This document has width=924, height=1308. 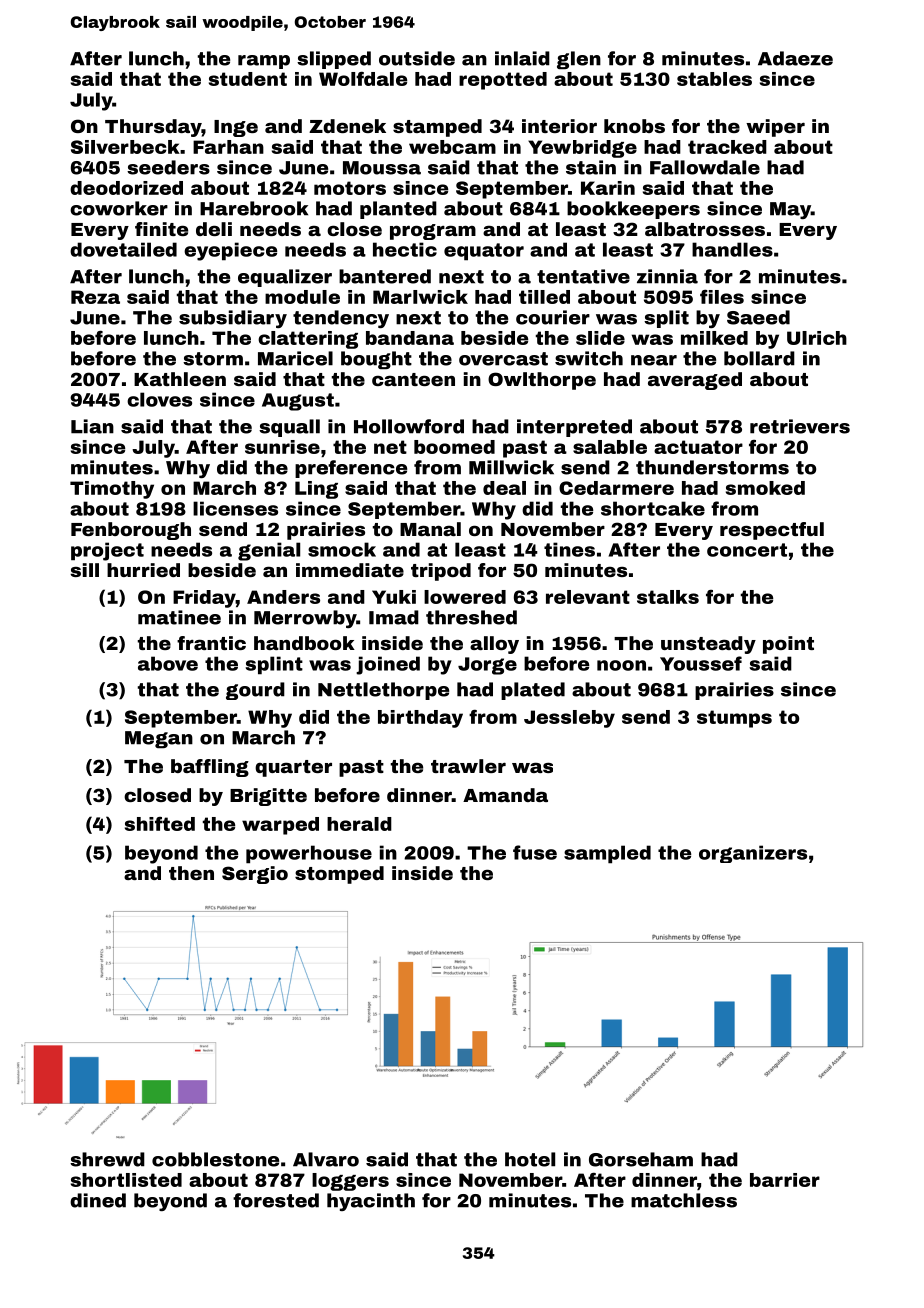 What do you see at coordinates (454, 447) in the document?
I see `boomed` at bounding box center [454, 447].
